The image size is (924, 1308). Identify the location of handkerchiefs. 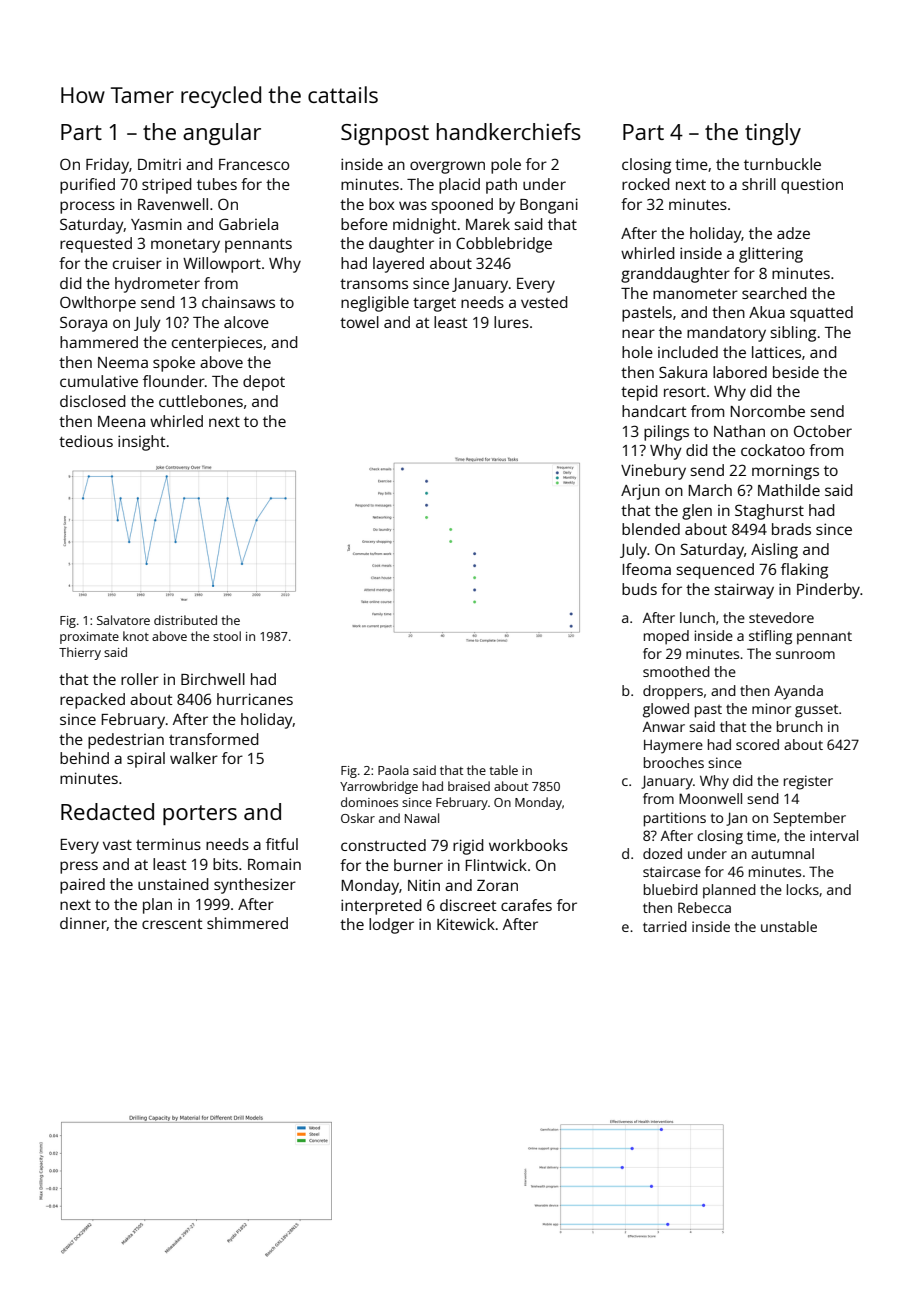
(509, 131).
